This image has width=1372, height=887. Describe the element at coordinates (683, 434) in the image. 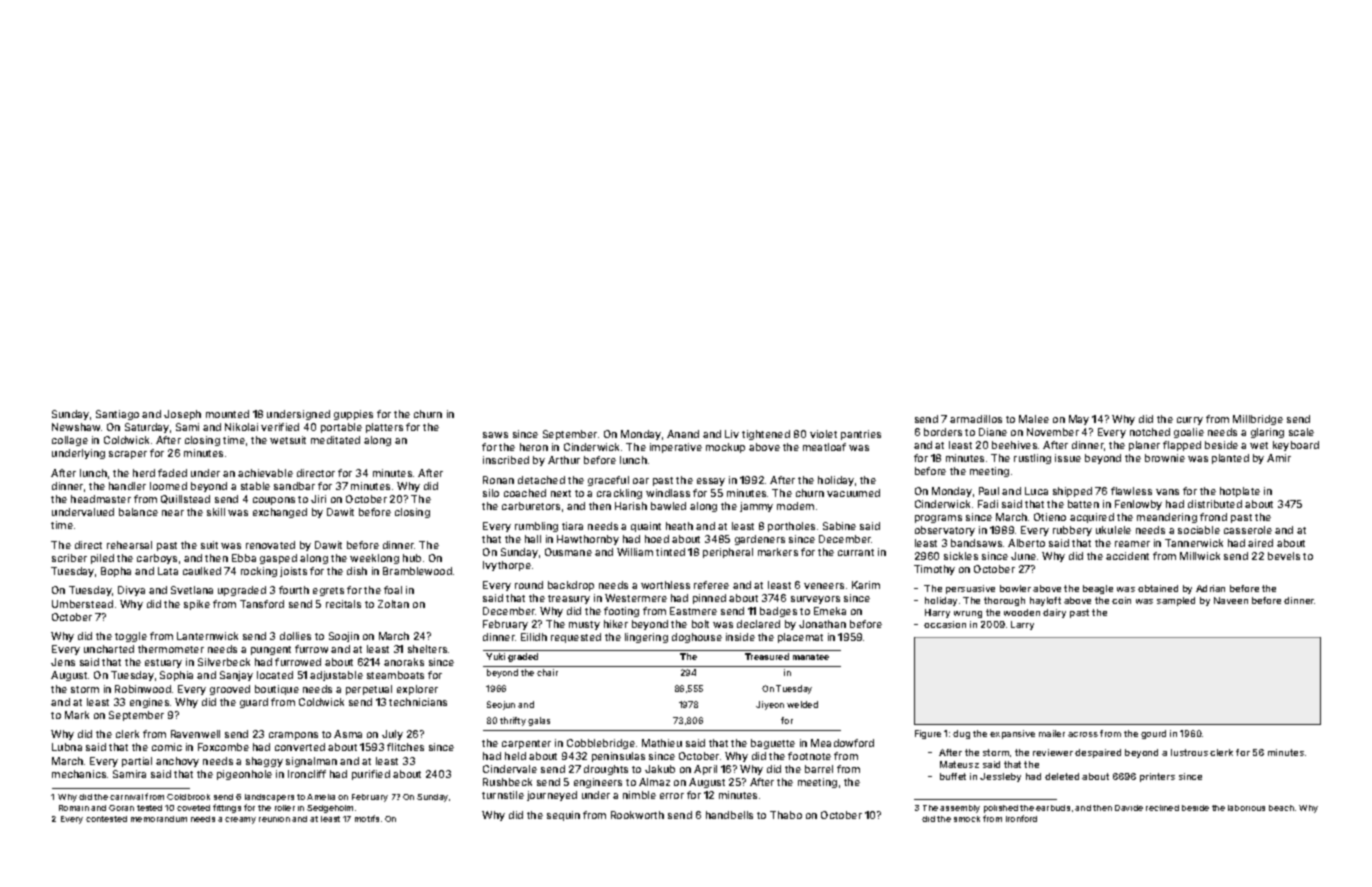

I see `Anand` at that location.
